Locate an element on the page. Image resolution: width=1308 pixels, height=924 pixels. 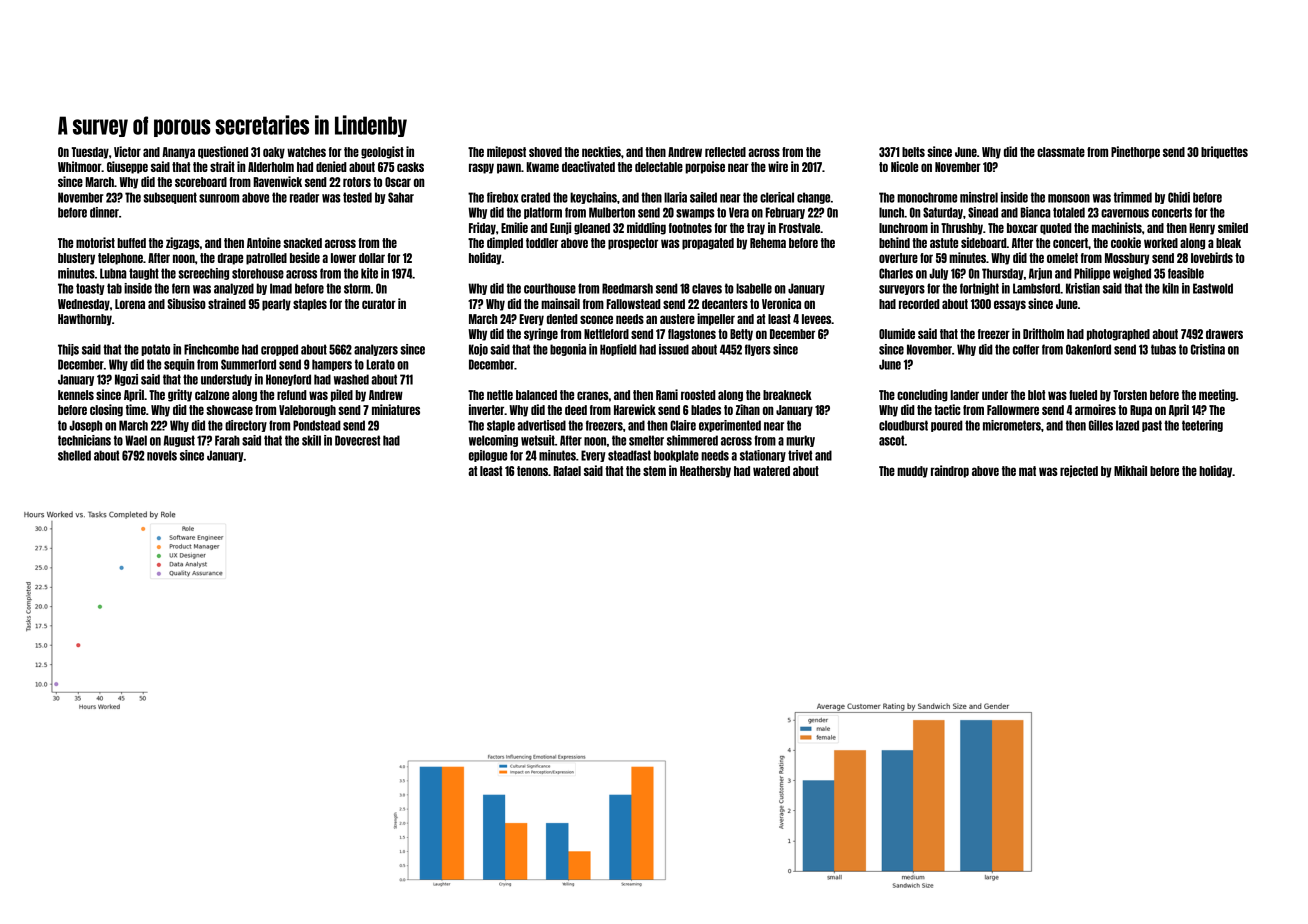
zigzags is located at coordinates (183, 243).
